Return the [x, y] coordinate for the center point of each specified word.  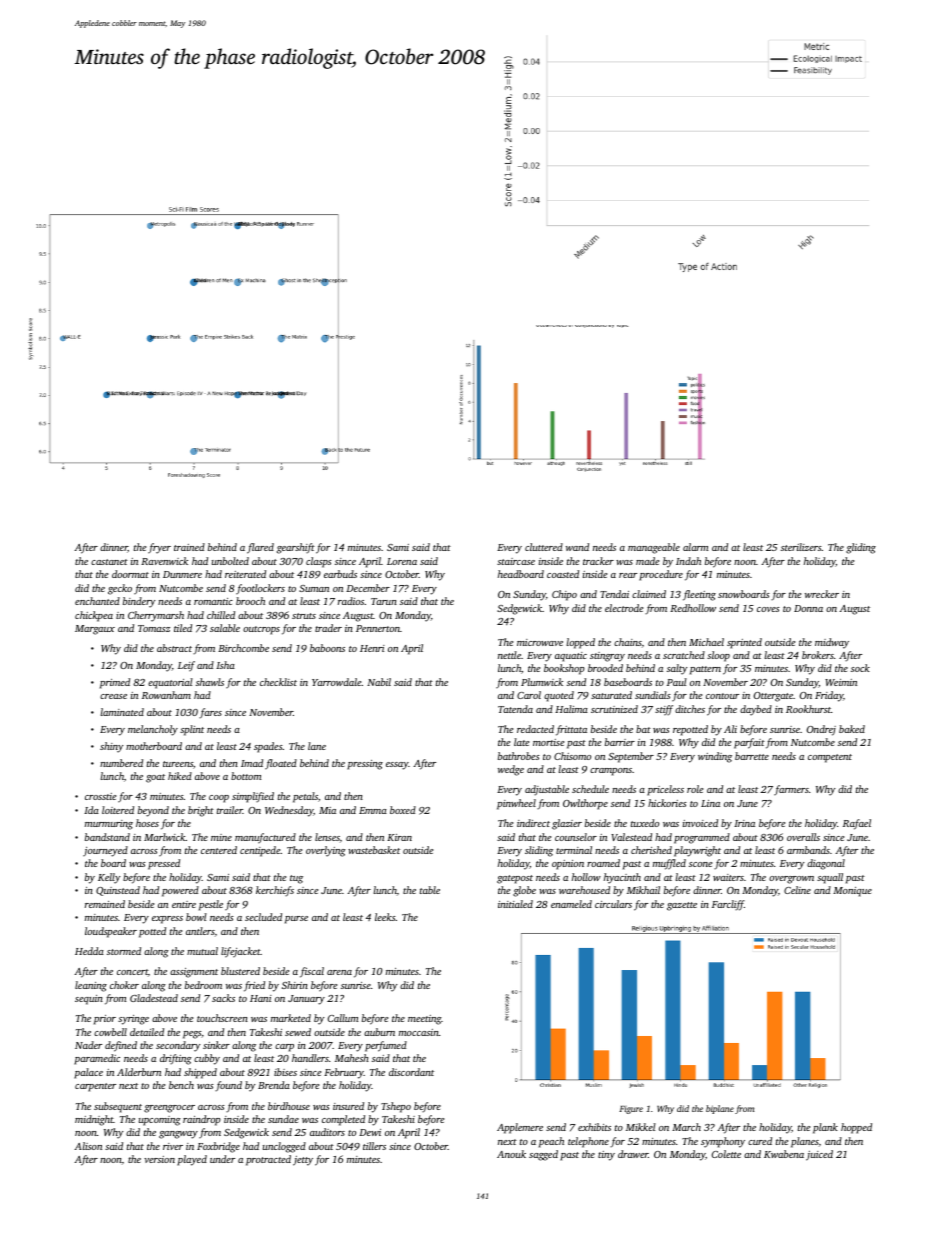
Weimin [841, 682]
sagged [543, 1155]
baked [852, 729]
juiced [819, 1155]
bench [181, 1085]
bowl [196, 917]
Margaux [95, 630]
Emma [373, 810]
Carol [529, 695]
